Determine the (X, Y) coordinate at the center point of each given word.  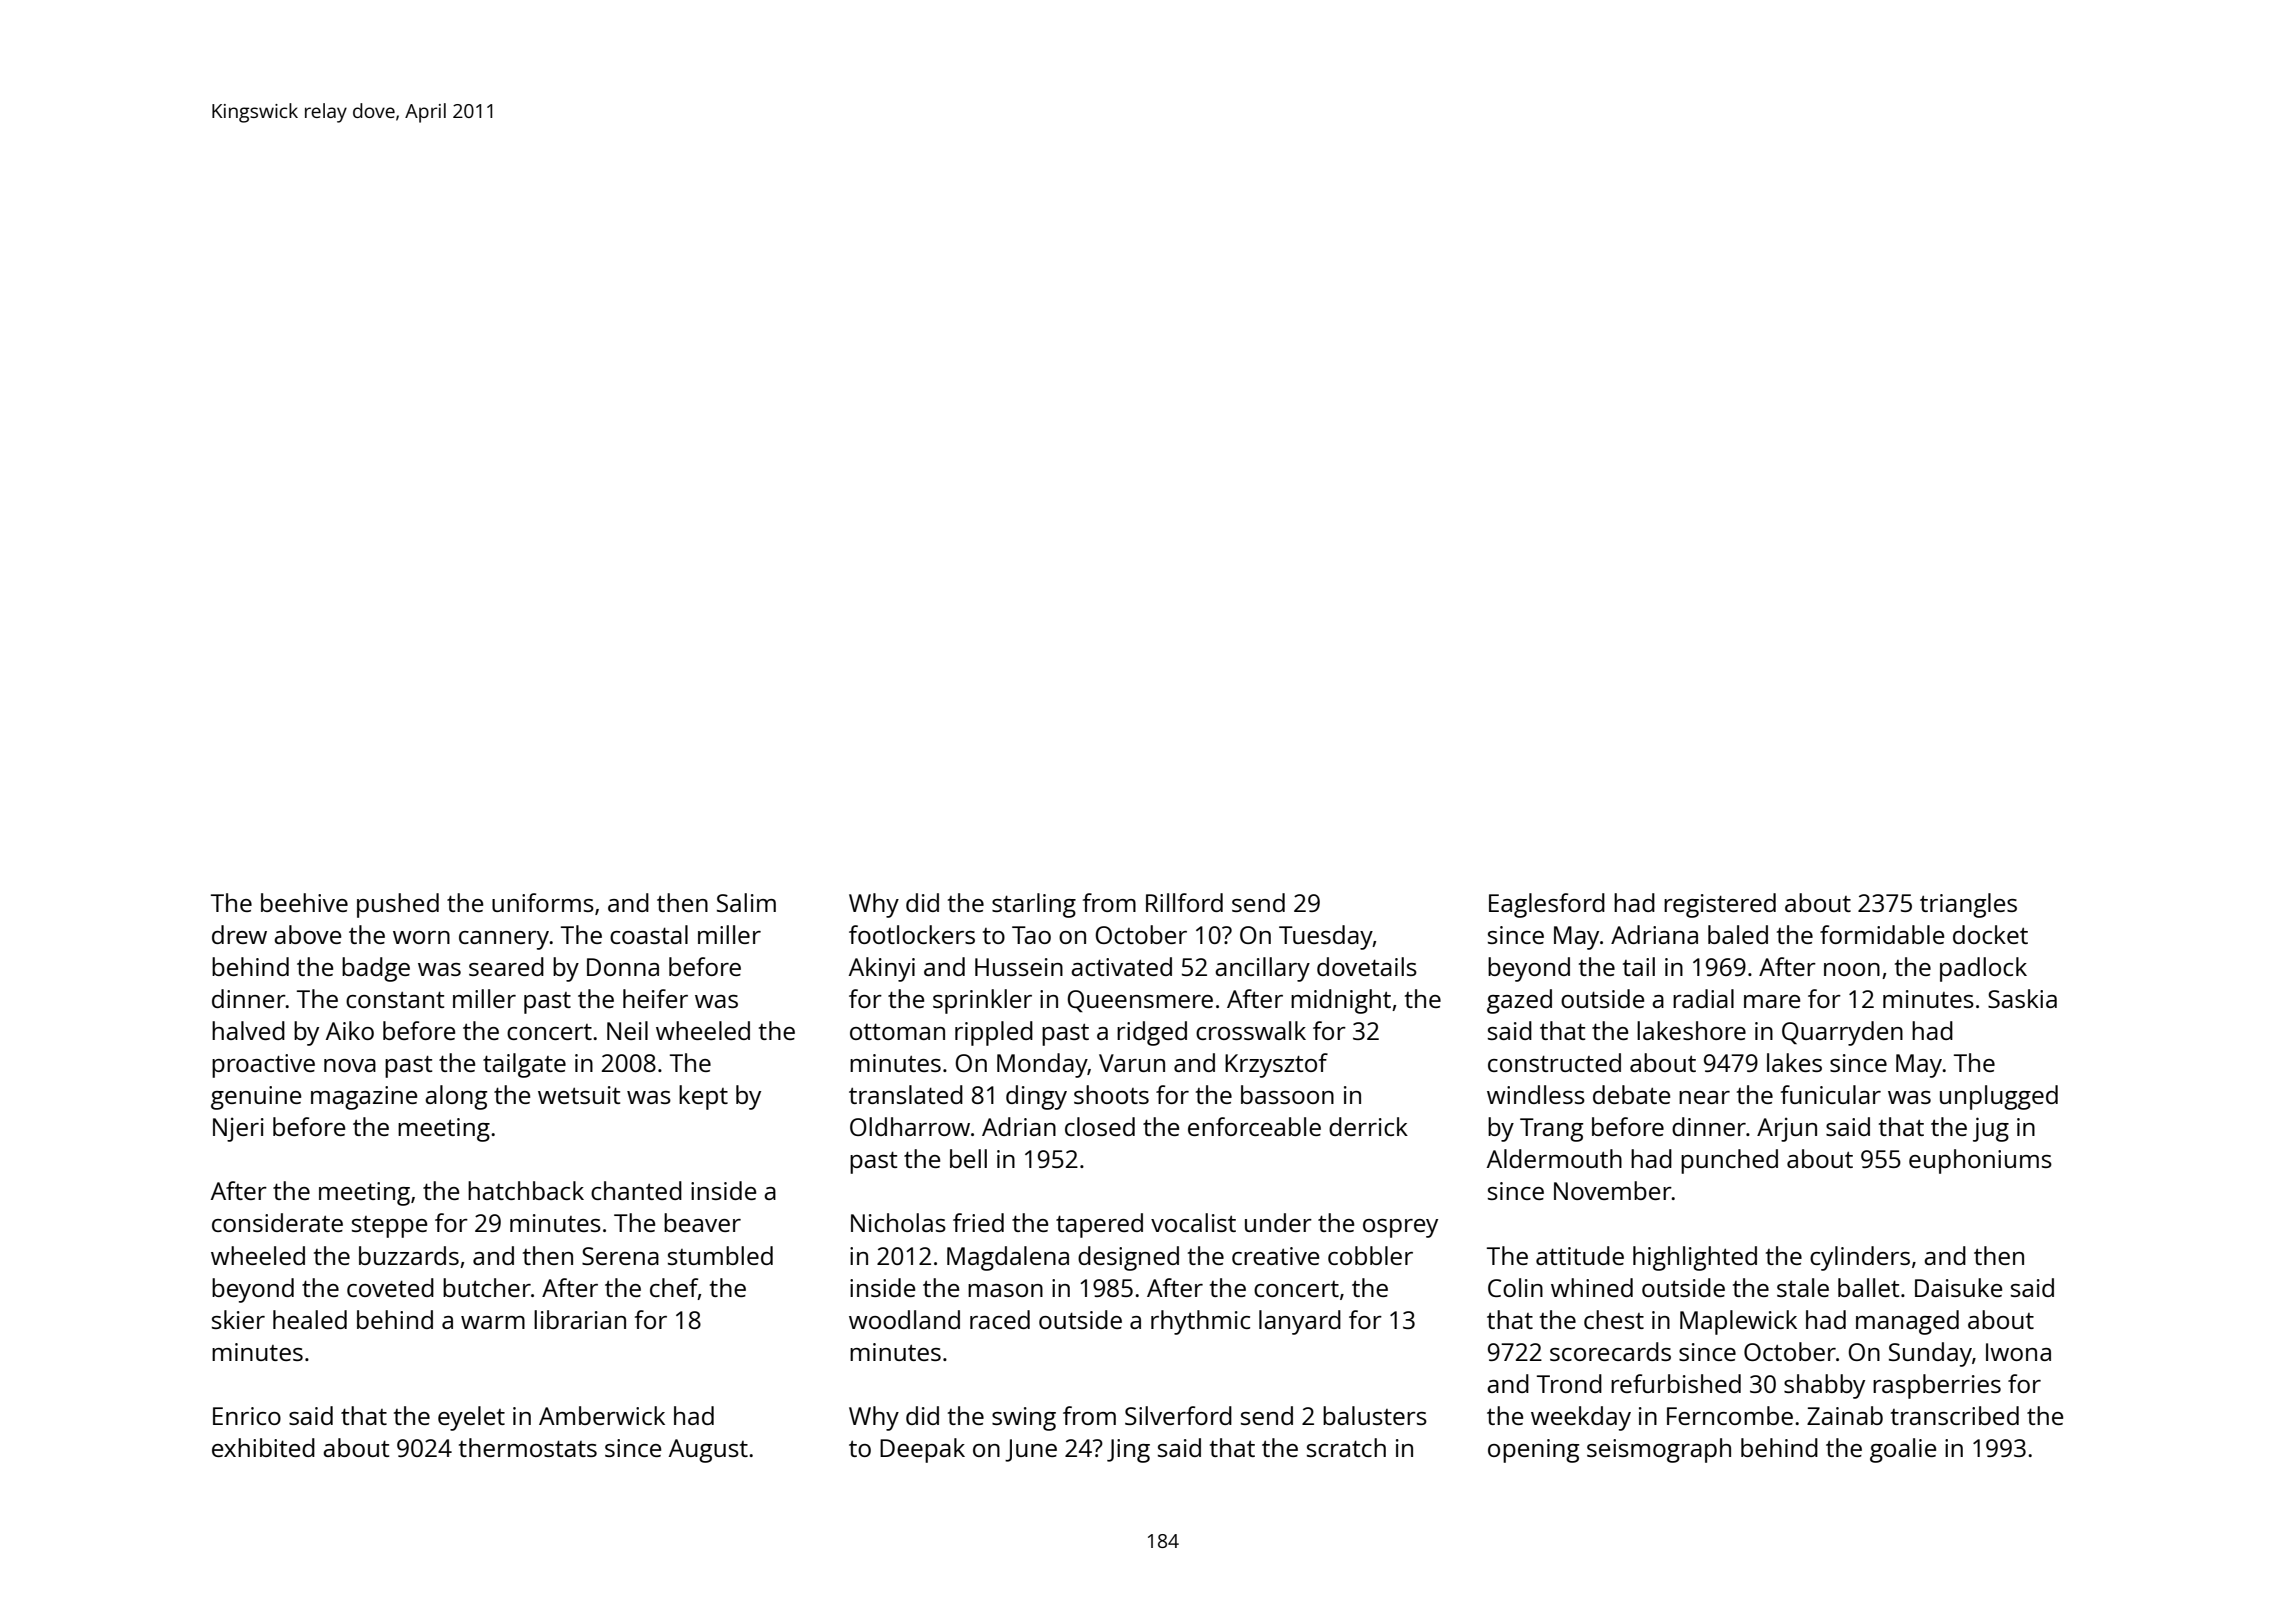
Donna (623, 967)
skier (238, 1319)
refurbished (1676, 1383)
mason (1005, 1290)
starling (1034, 905)
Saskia (2022, 998)
